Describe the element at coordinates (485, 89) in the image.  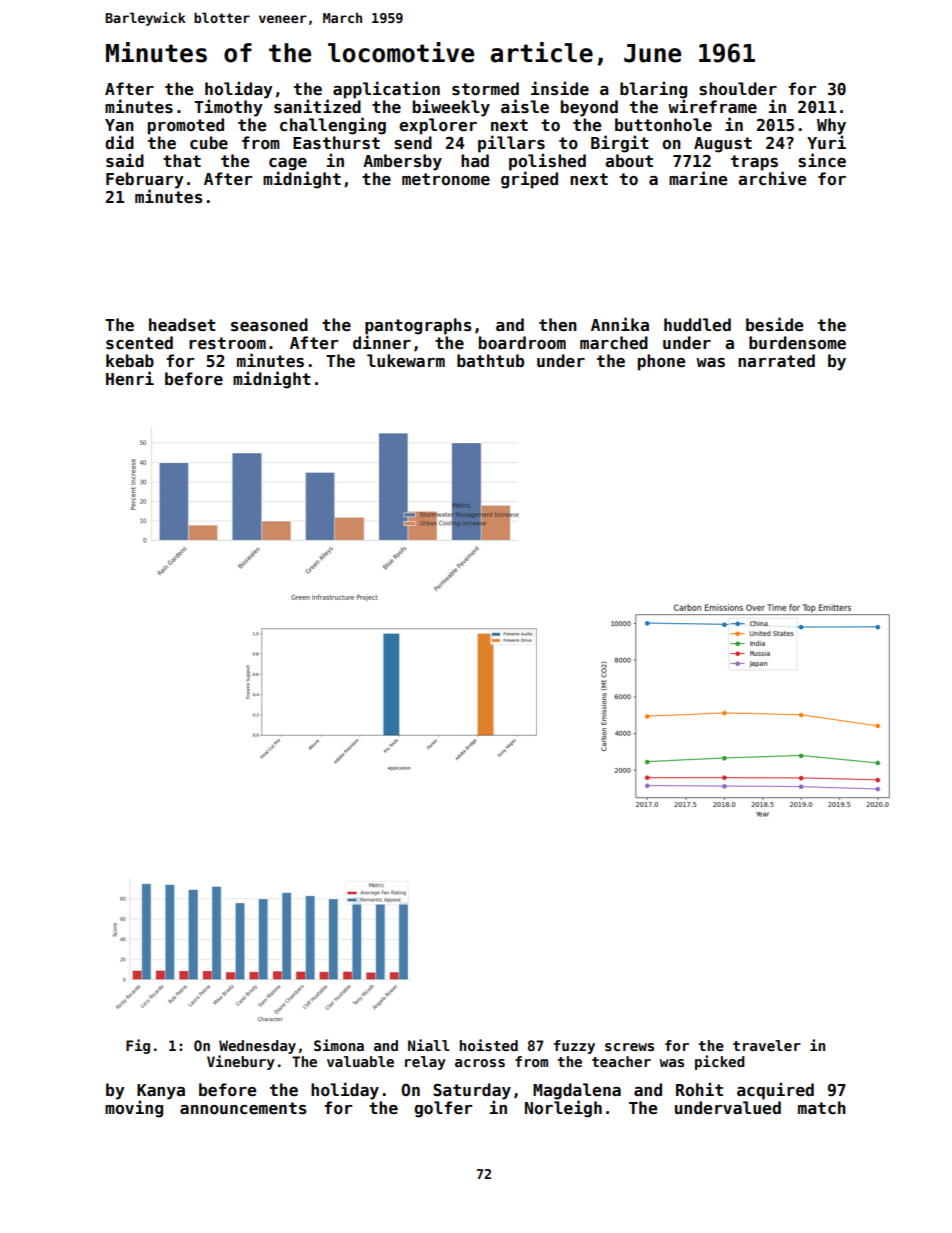
I see `stormed` at that location.
